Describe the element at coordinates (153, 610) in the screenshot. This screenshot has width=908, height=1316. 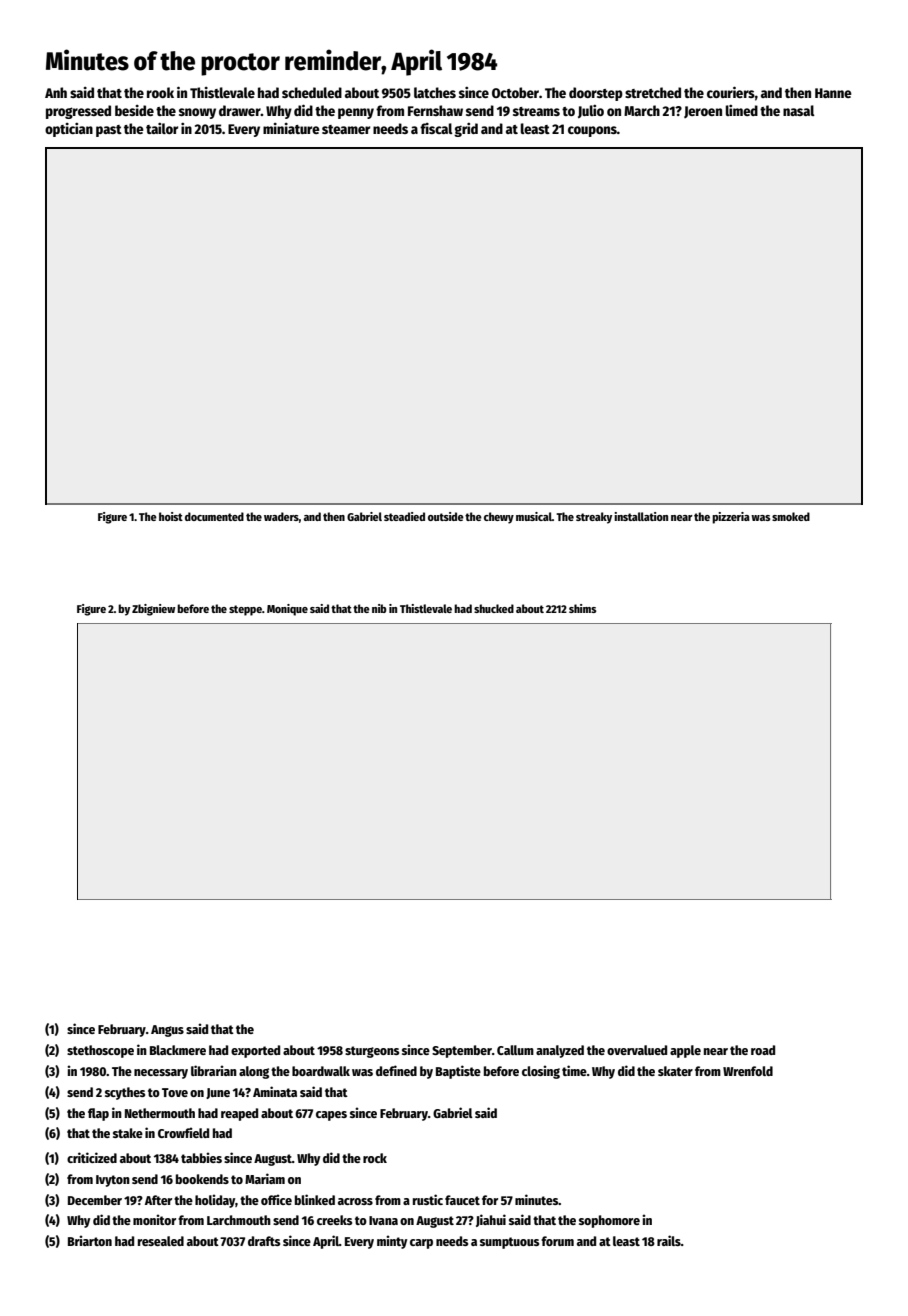
I see `Zbigniew` at that location.
